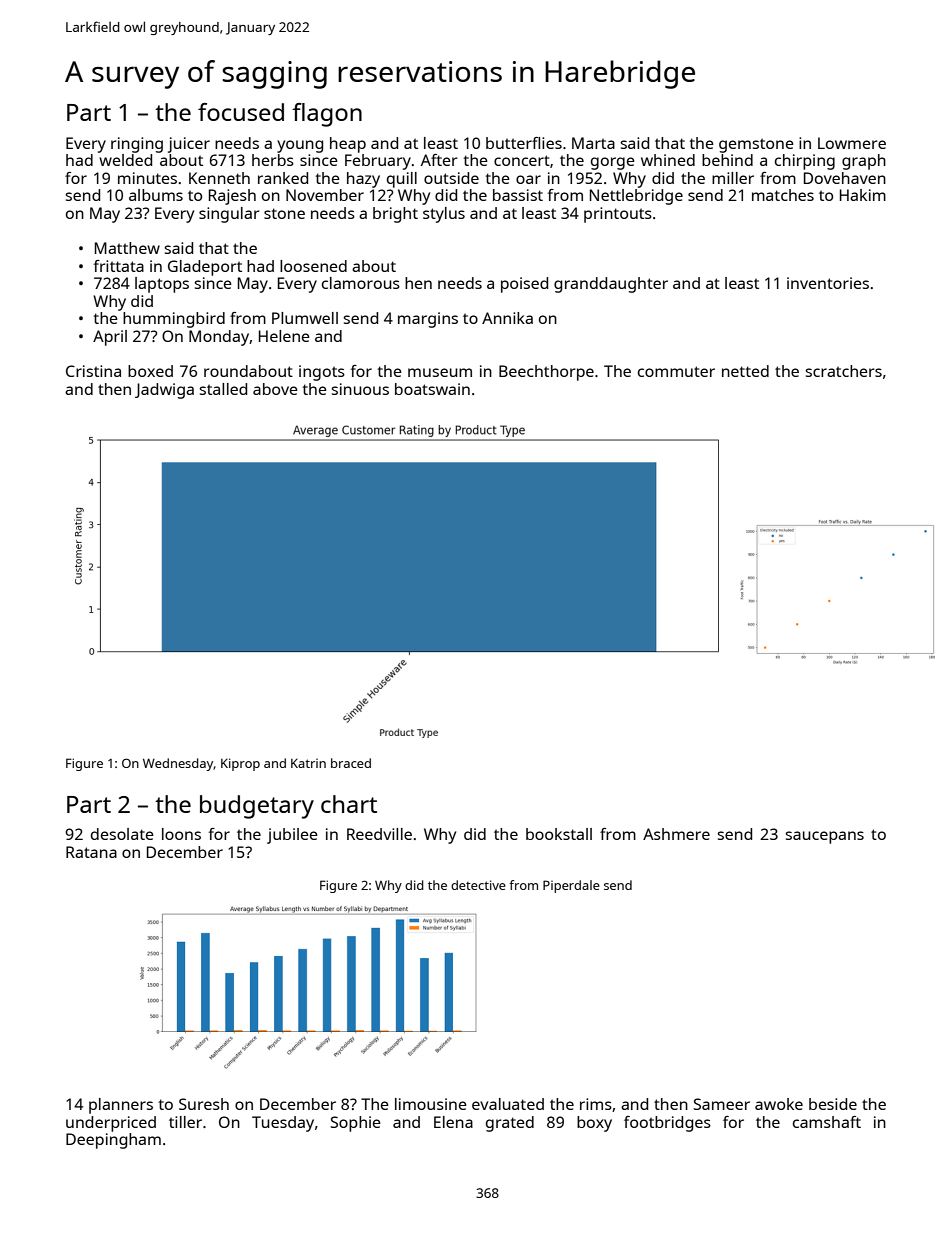 Image resolution: width=952 pixels, height=1233 pixels. Describe the element at coordinates (668, 160) in the screenshot. I see `whined` at that location.
